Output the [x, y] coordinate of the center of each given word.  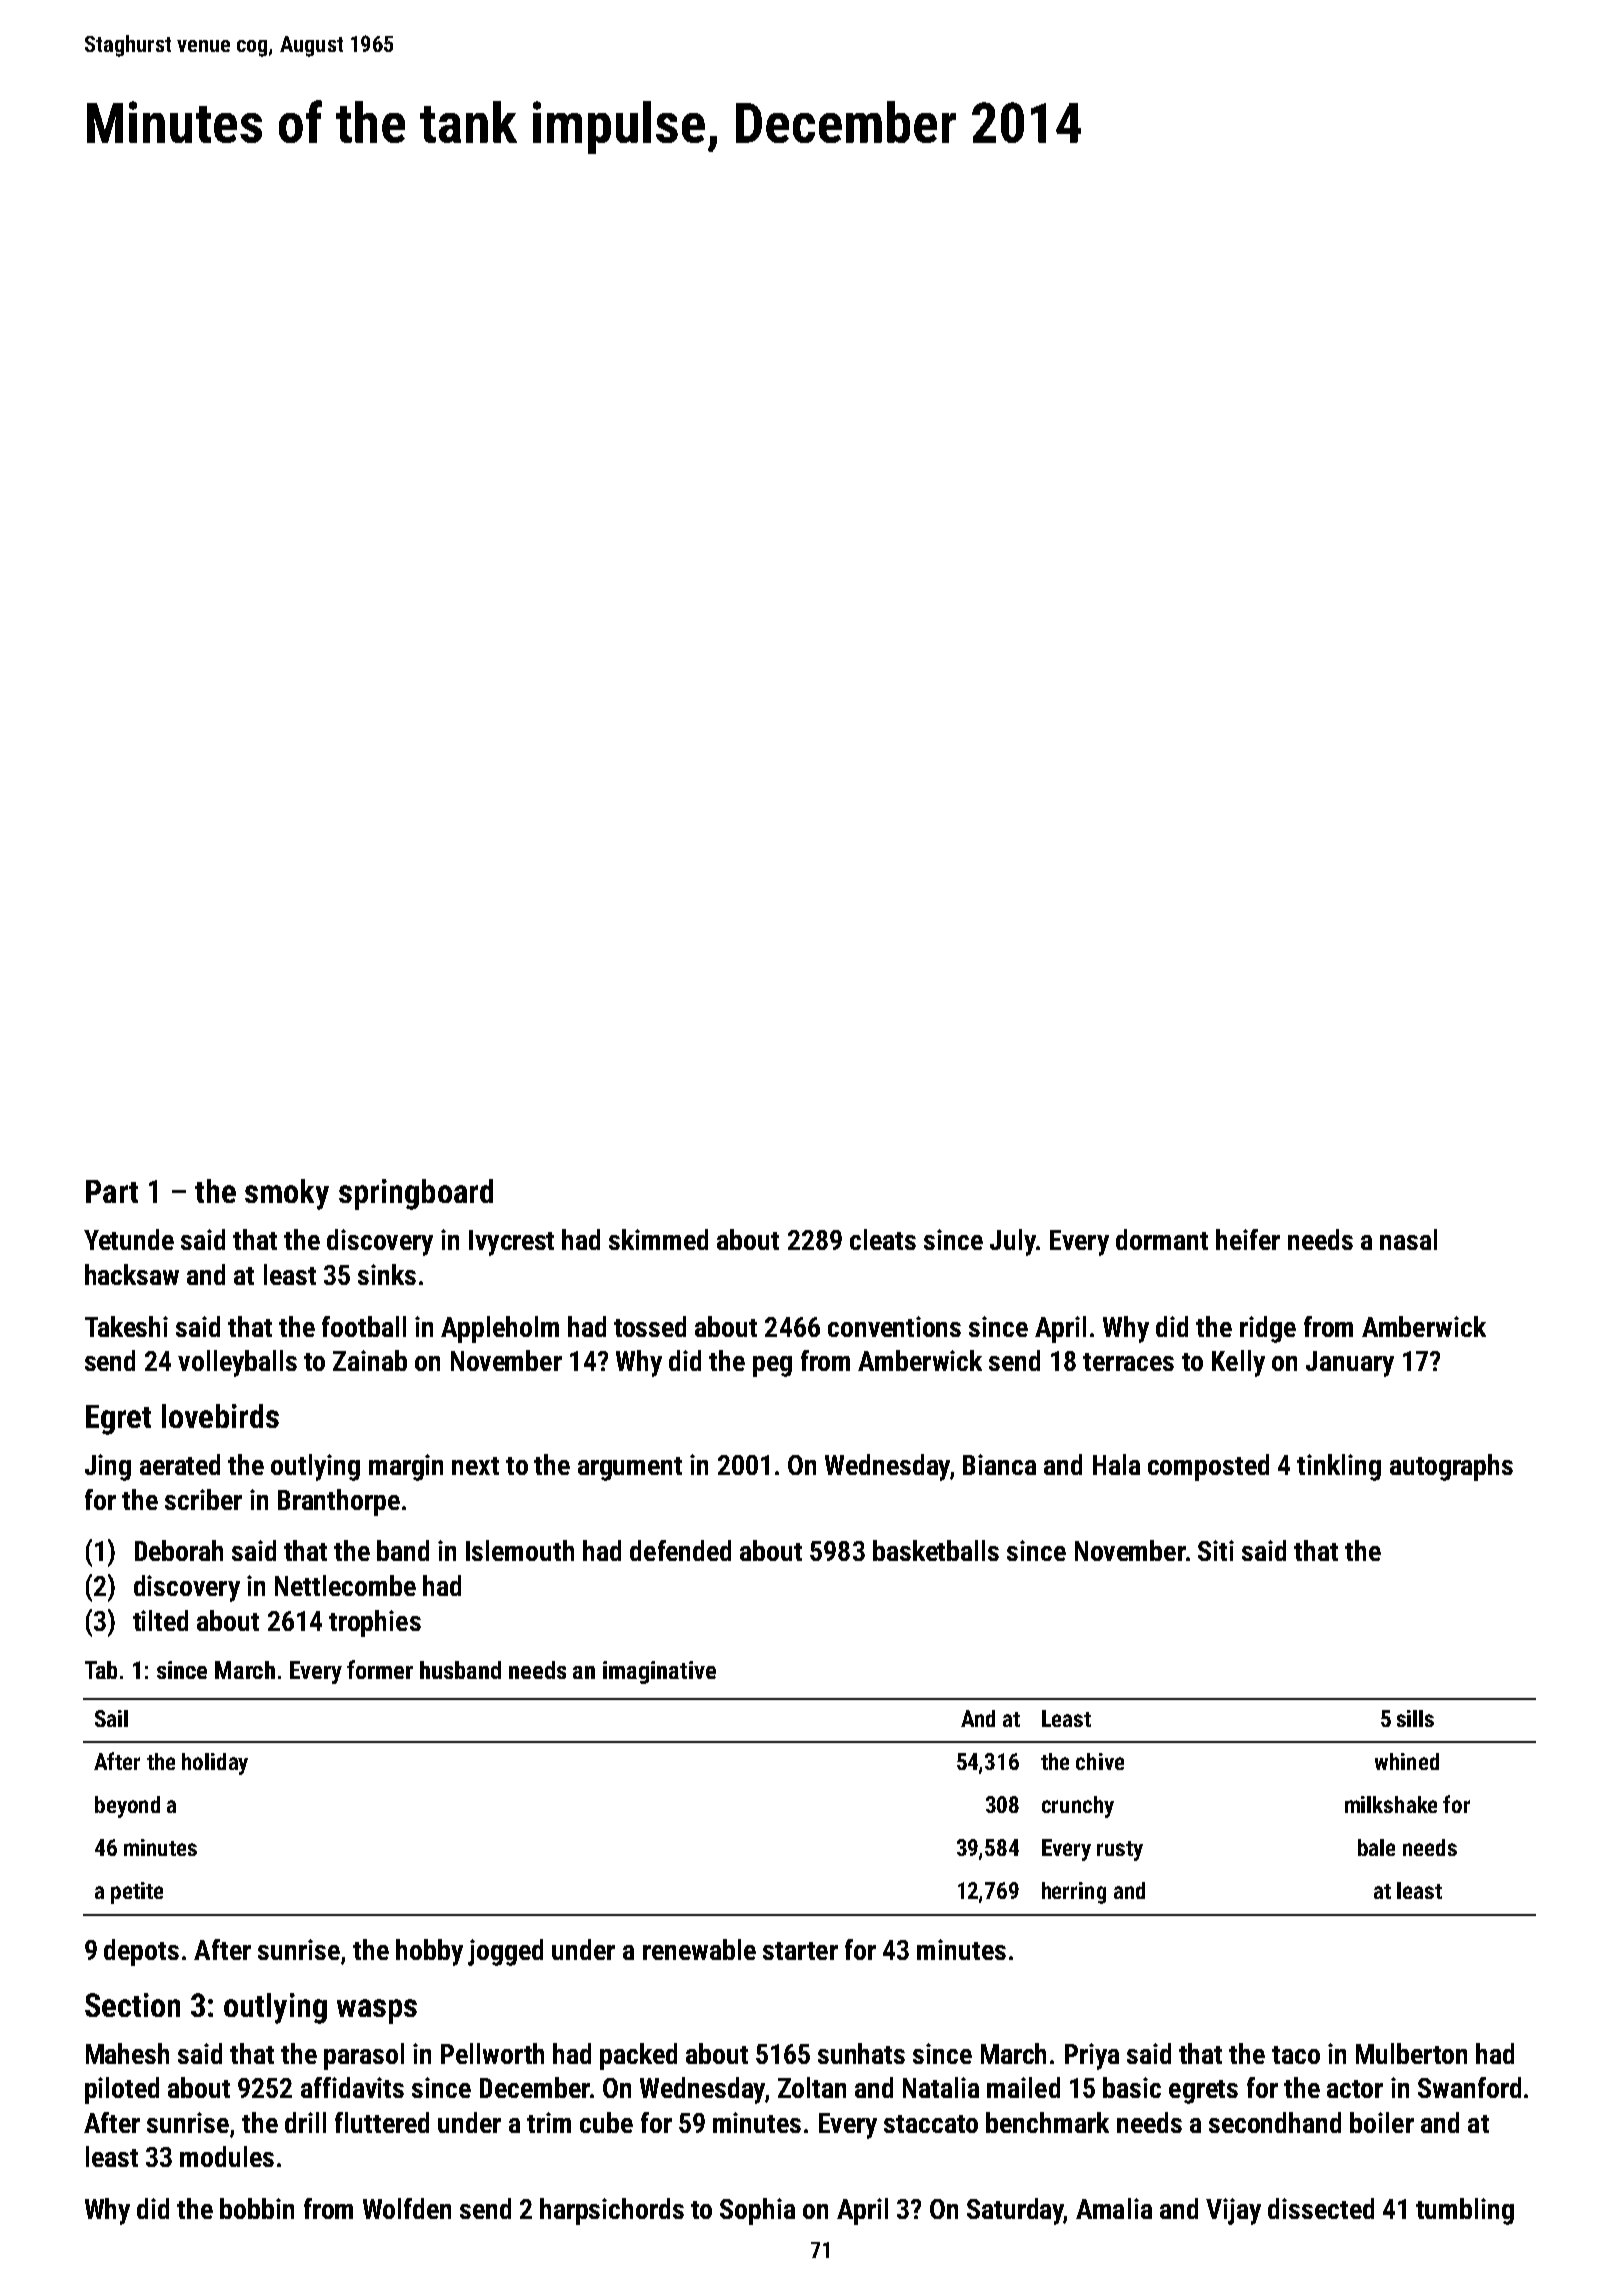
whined [1407, 1761]
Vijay [1233, 2211]
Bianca [999, 1464]
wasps [377, 2011]
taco [1296, 2055]
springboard [416, 1194]
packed [638, 2056]
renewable [699, 1949]
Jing [108, 1467]
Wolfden [407, 2208]
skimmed [658, 1239]
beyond [127, 1807]
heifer [1248, 1239]
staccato [931, 2124]
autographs [1451, 1467]
